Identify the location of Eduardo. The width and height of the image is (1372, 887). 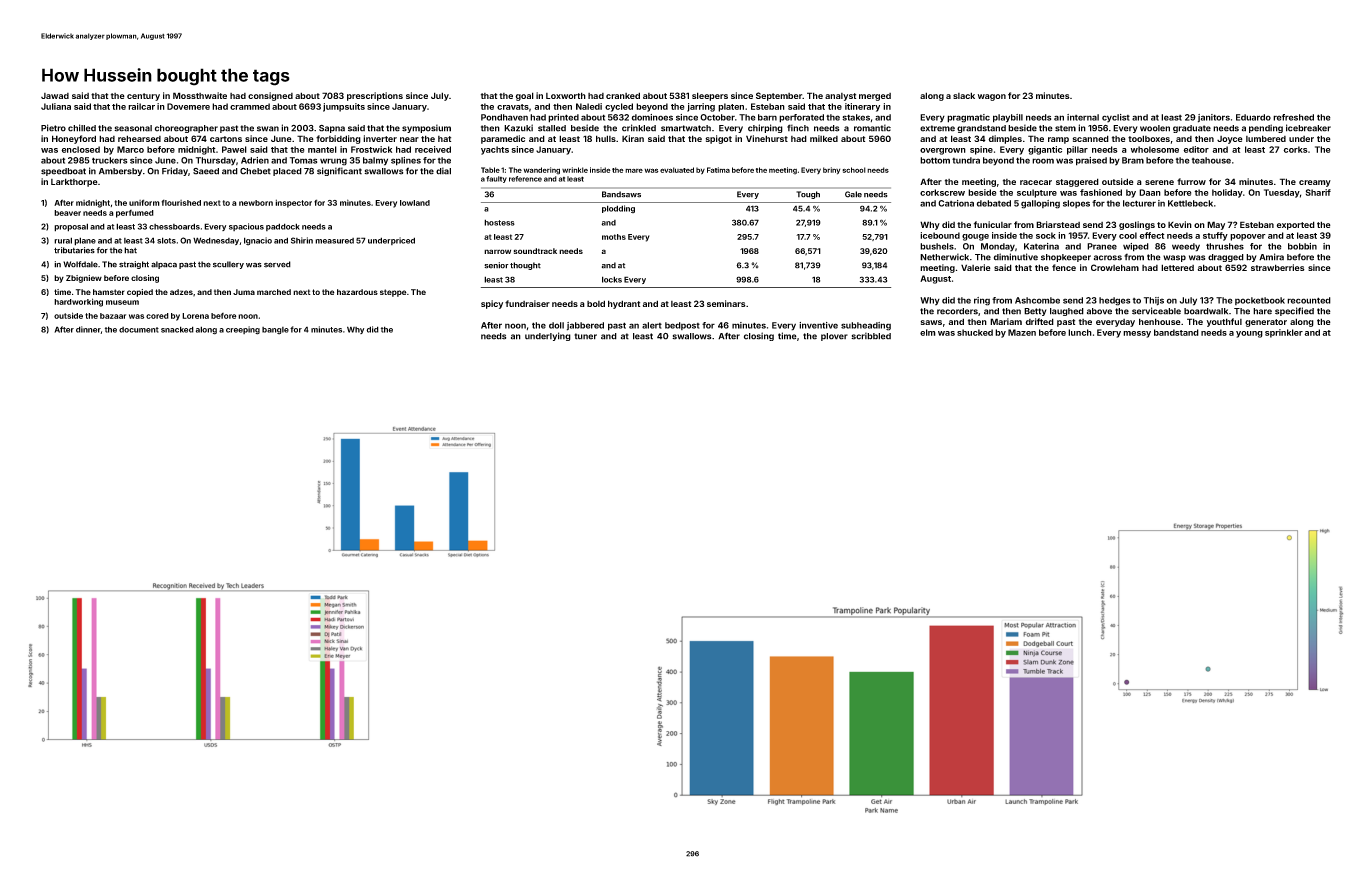
(1253, 117).
